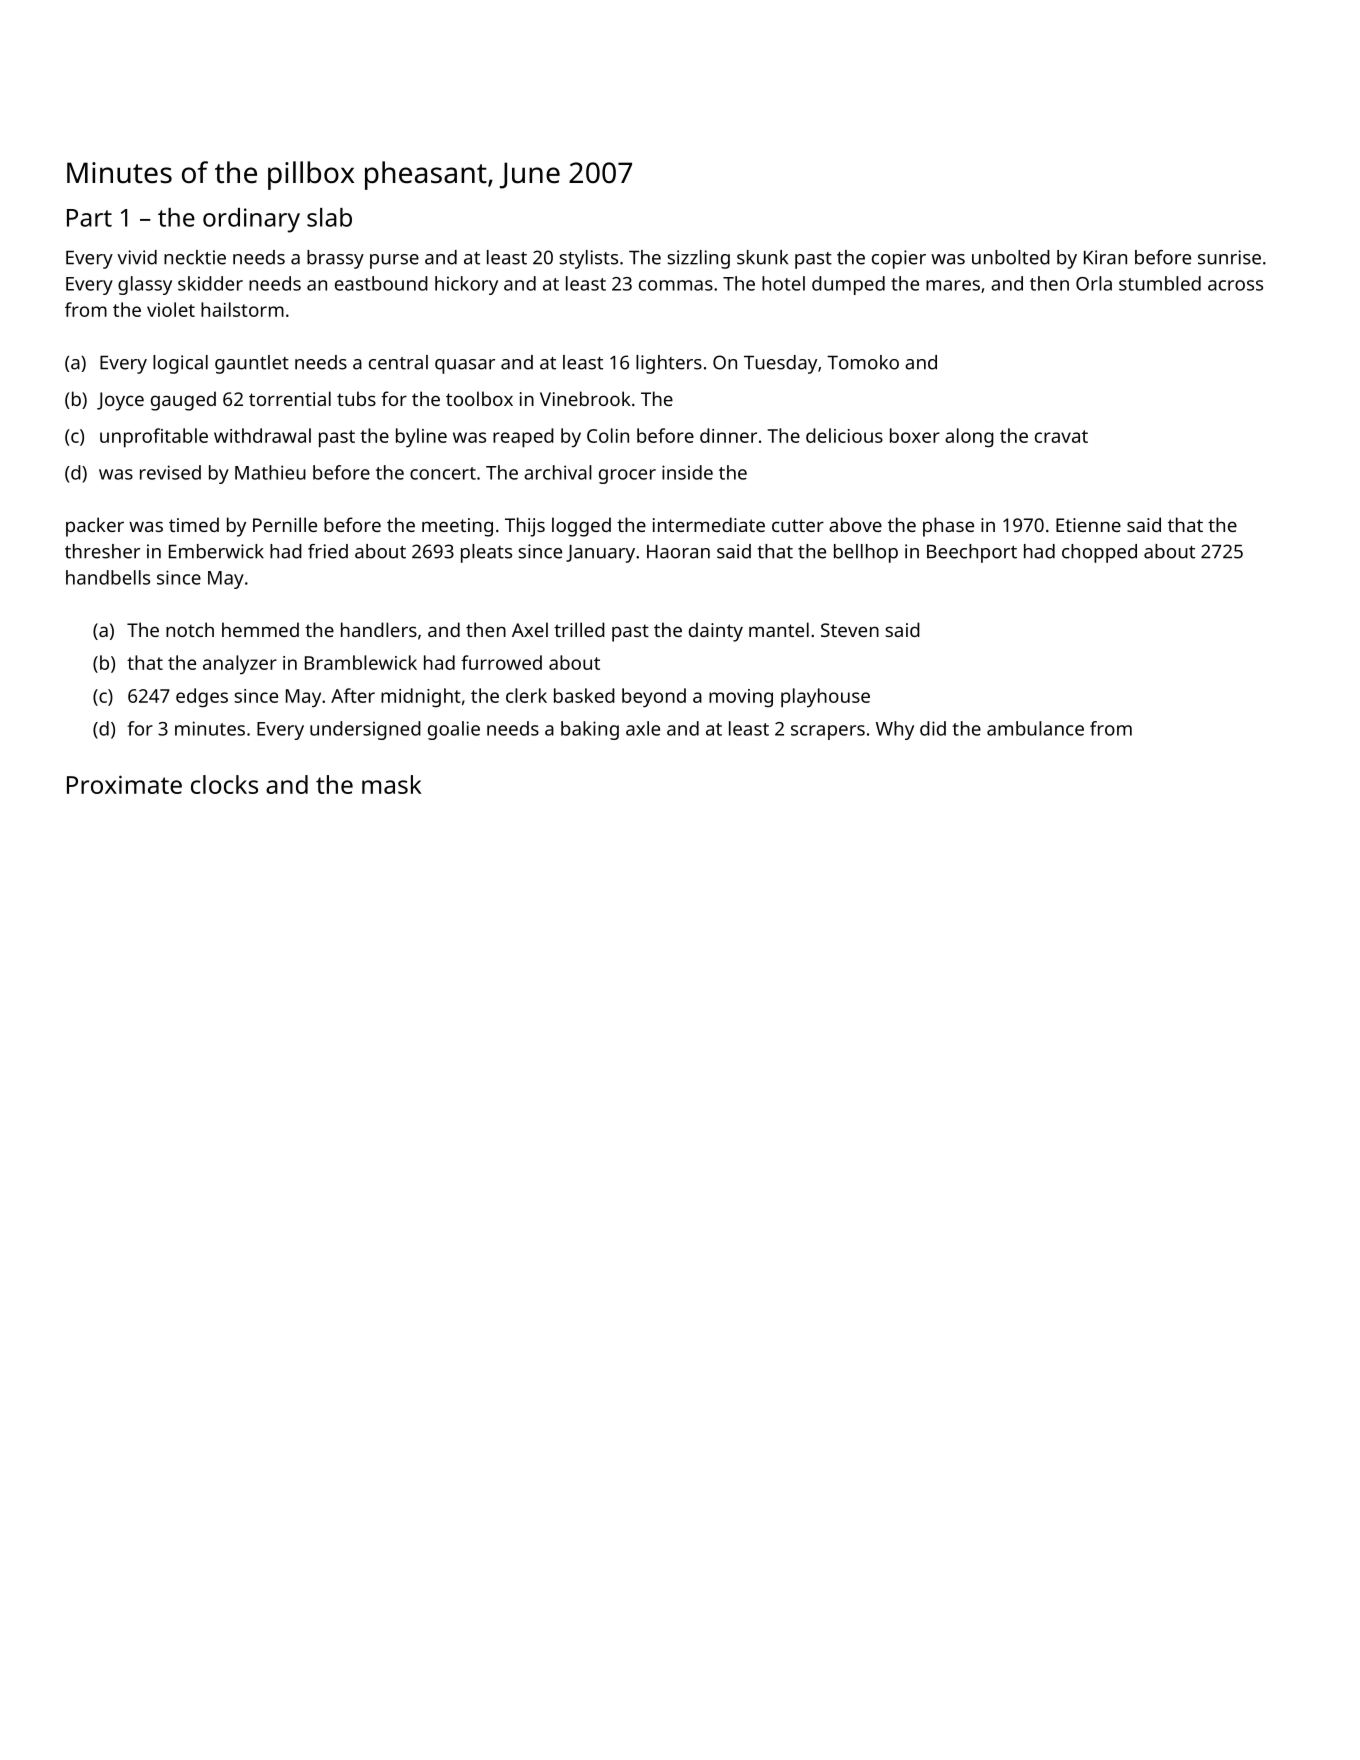 This screenshot has height=1760, width=1360. I want to click on above, so click(855, 524).
